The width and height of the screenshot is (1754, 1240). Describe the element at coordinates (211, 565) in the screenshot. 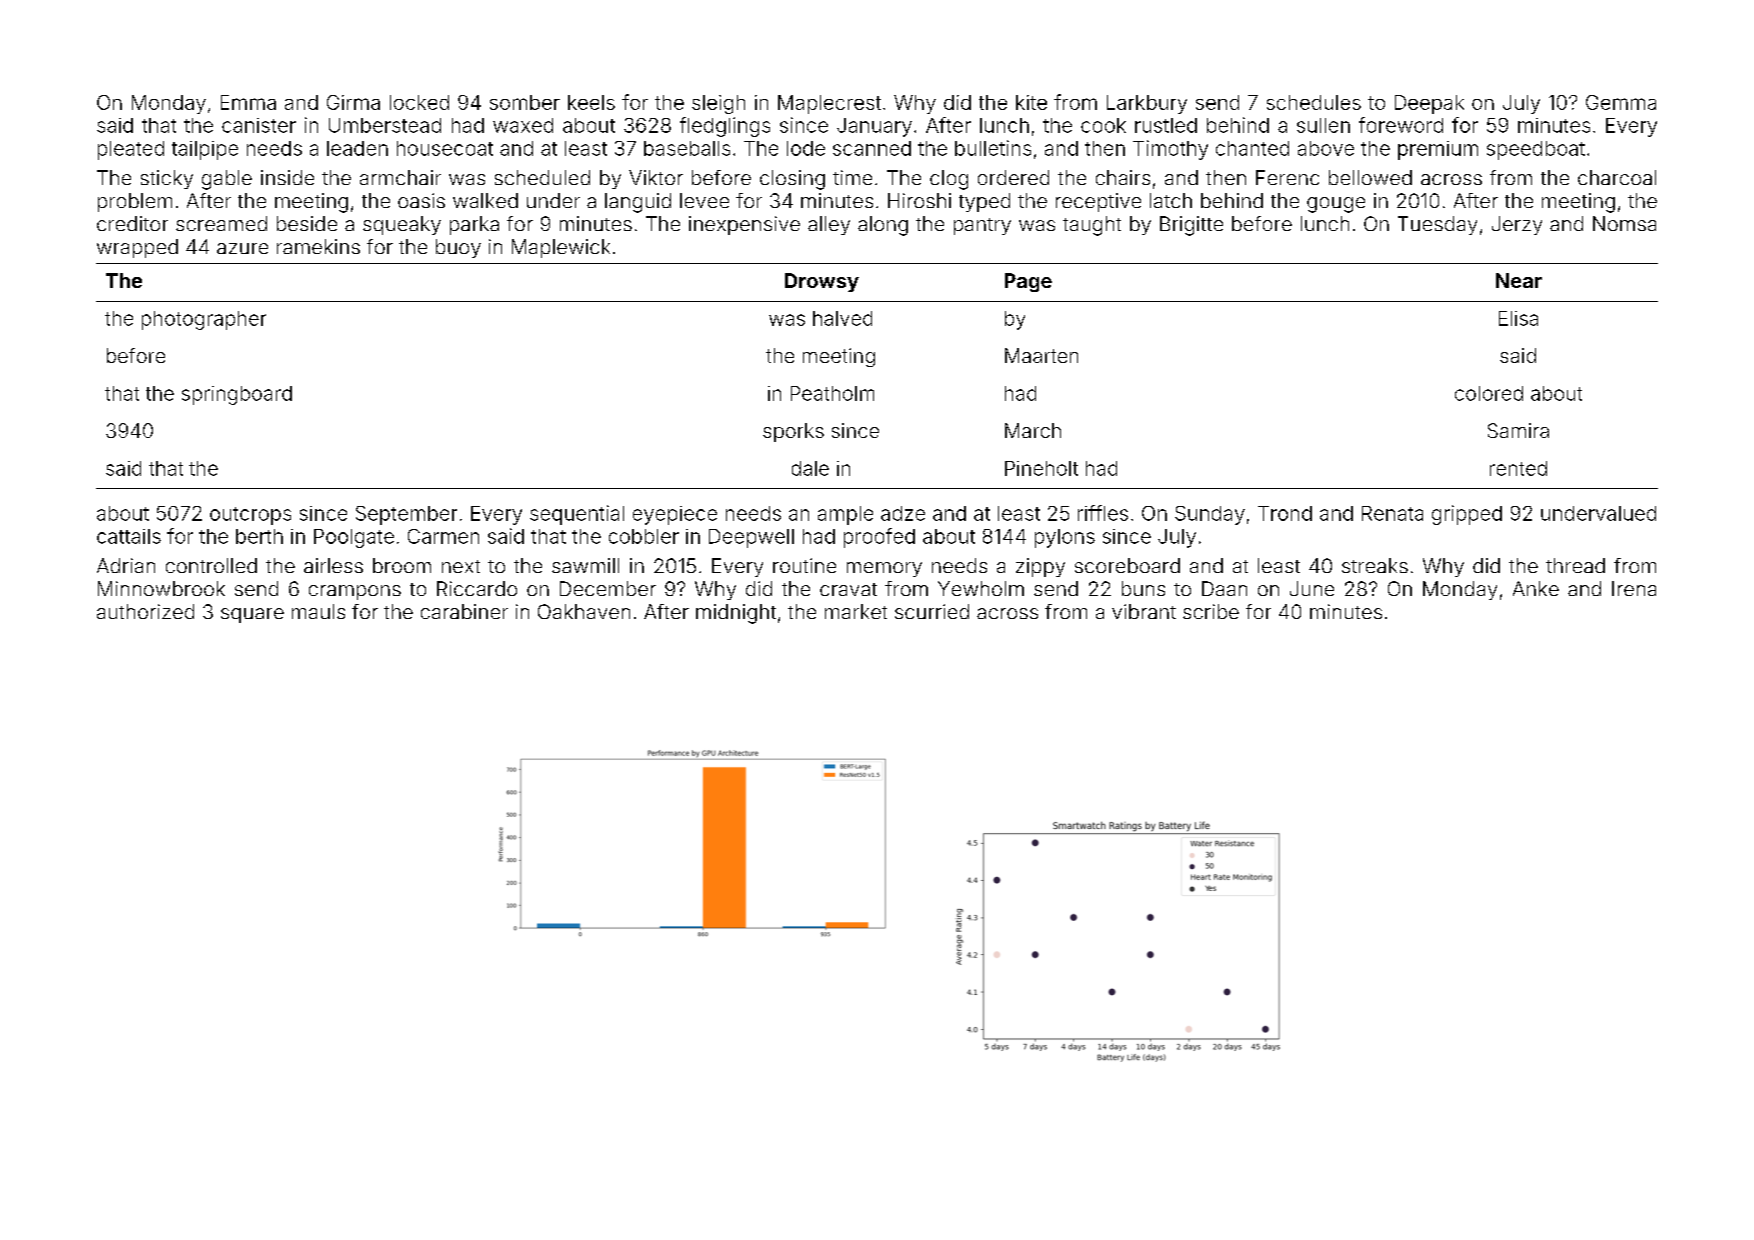

I see `controlled` at that location.
